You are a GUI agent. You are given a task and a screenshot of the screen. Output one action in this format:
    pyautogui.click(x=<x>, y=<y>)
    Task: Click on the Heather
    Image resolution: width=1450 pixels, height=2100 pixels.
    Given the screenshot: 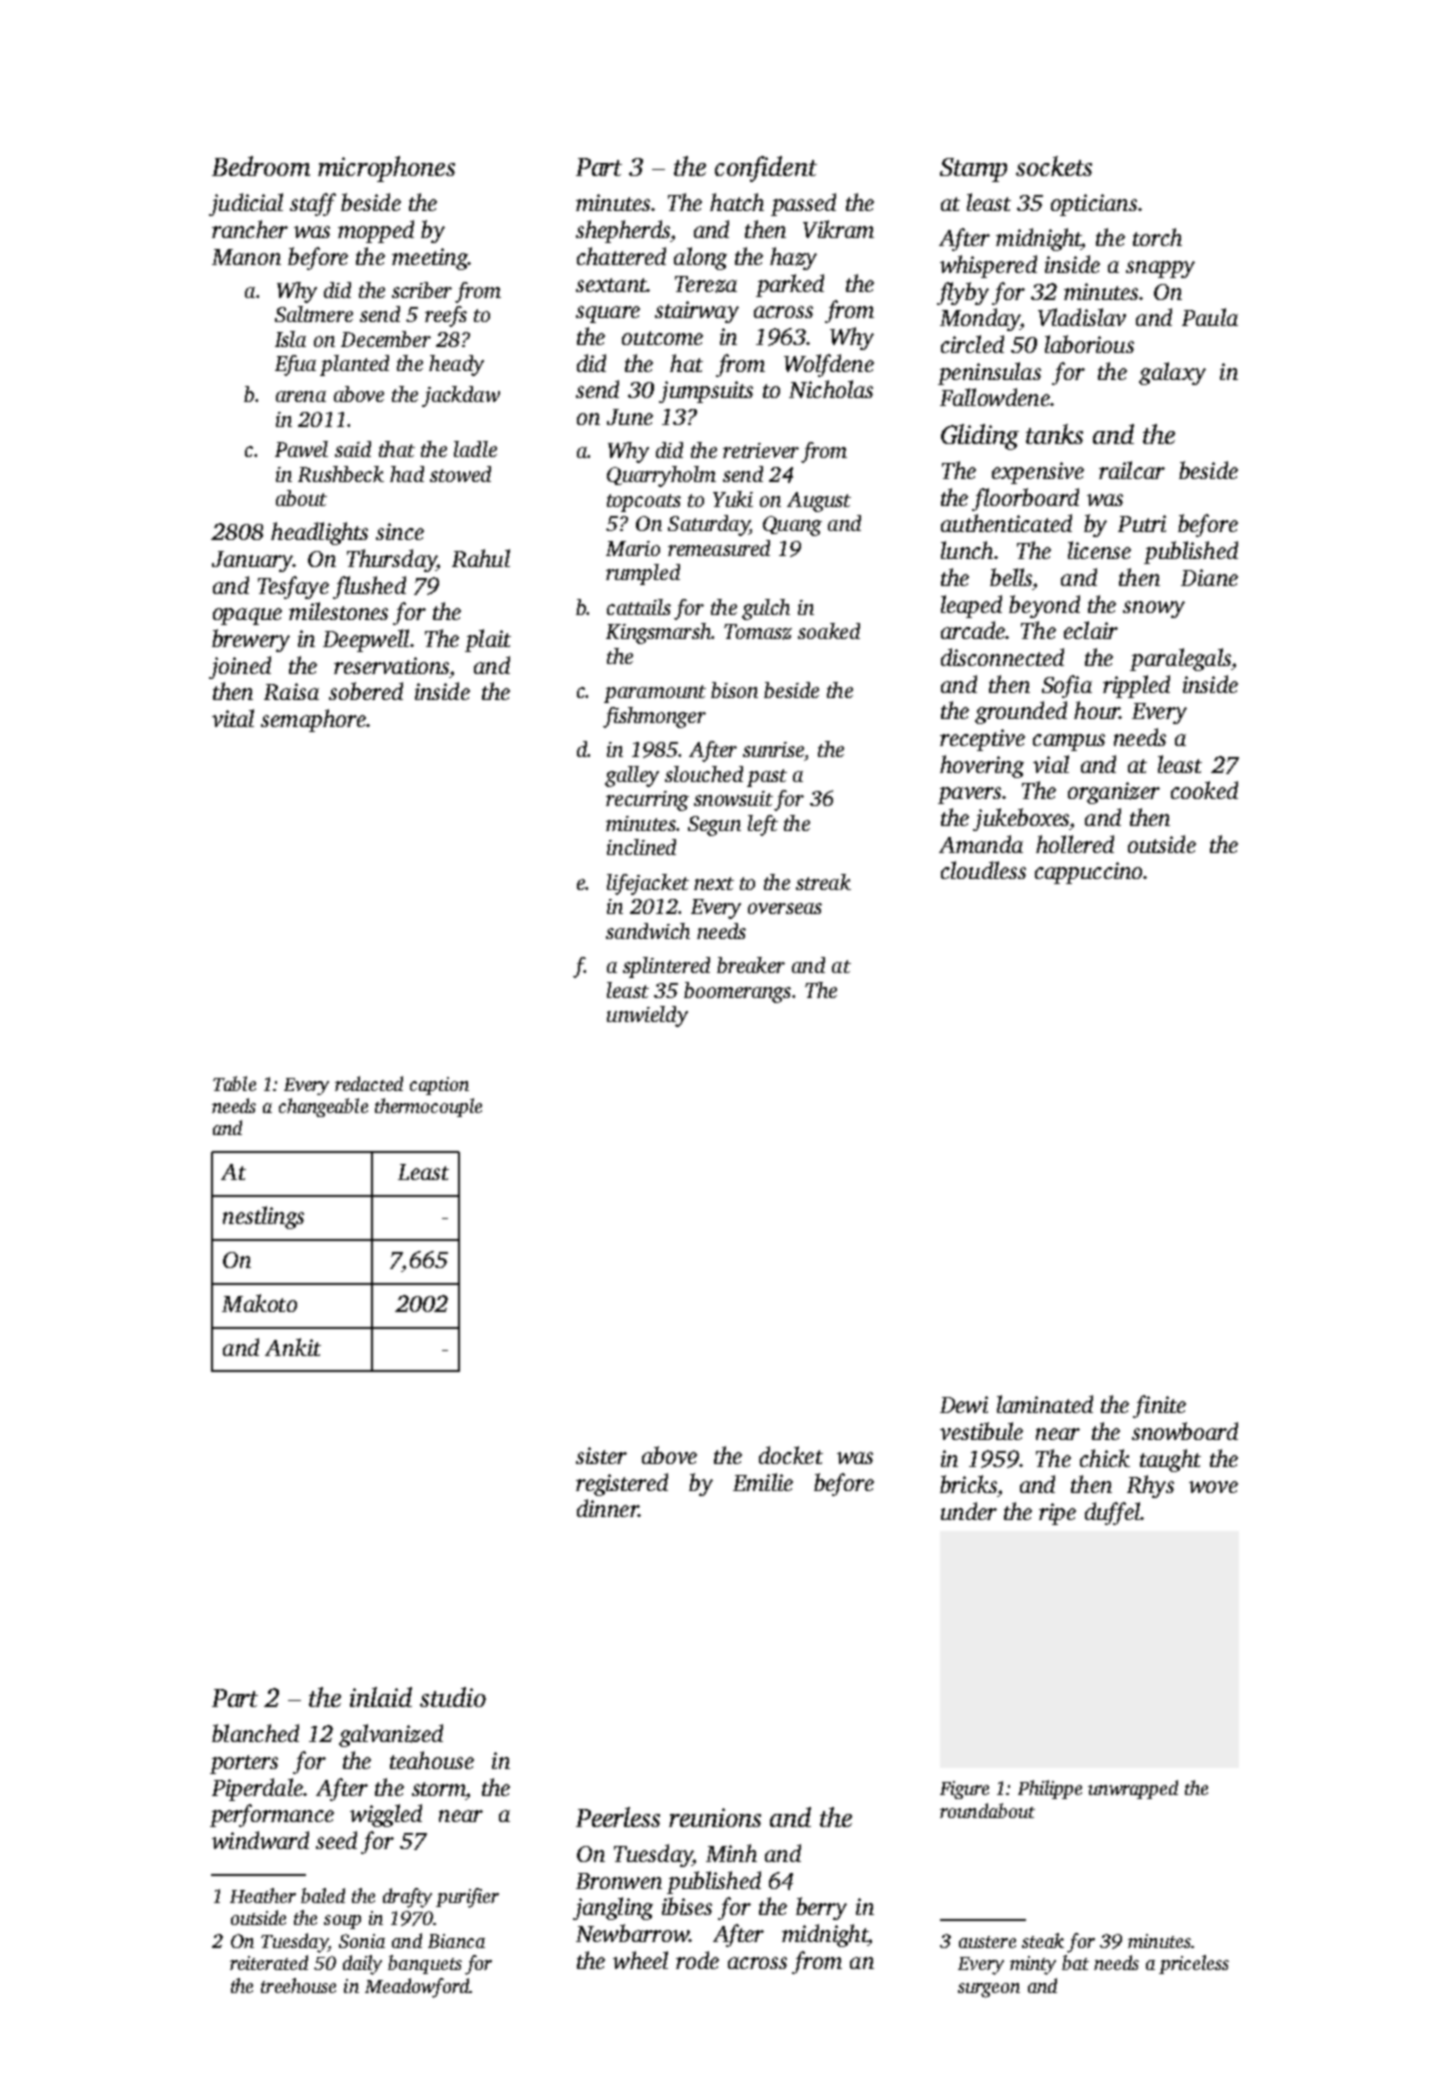 What is the action you would take?
    pyautogui.click(x=263, y=1895)
